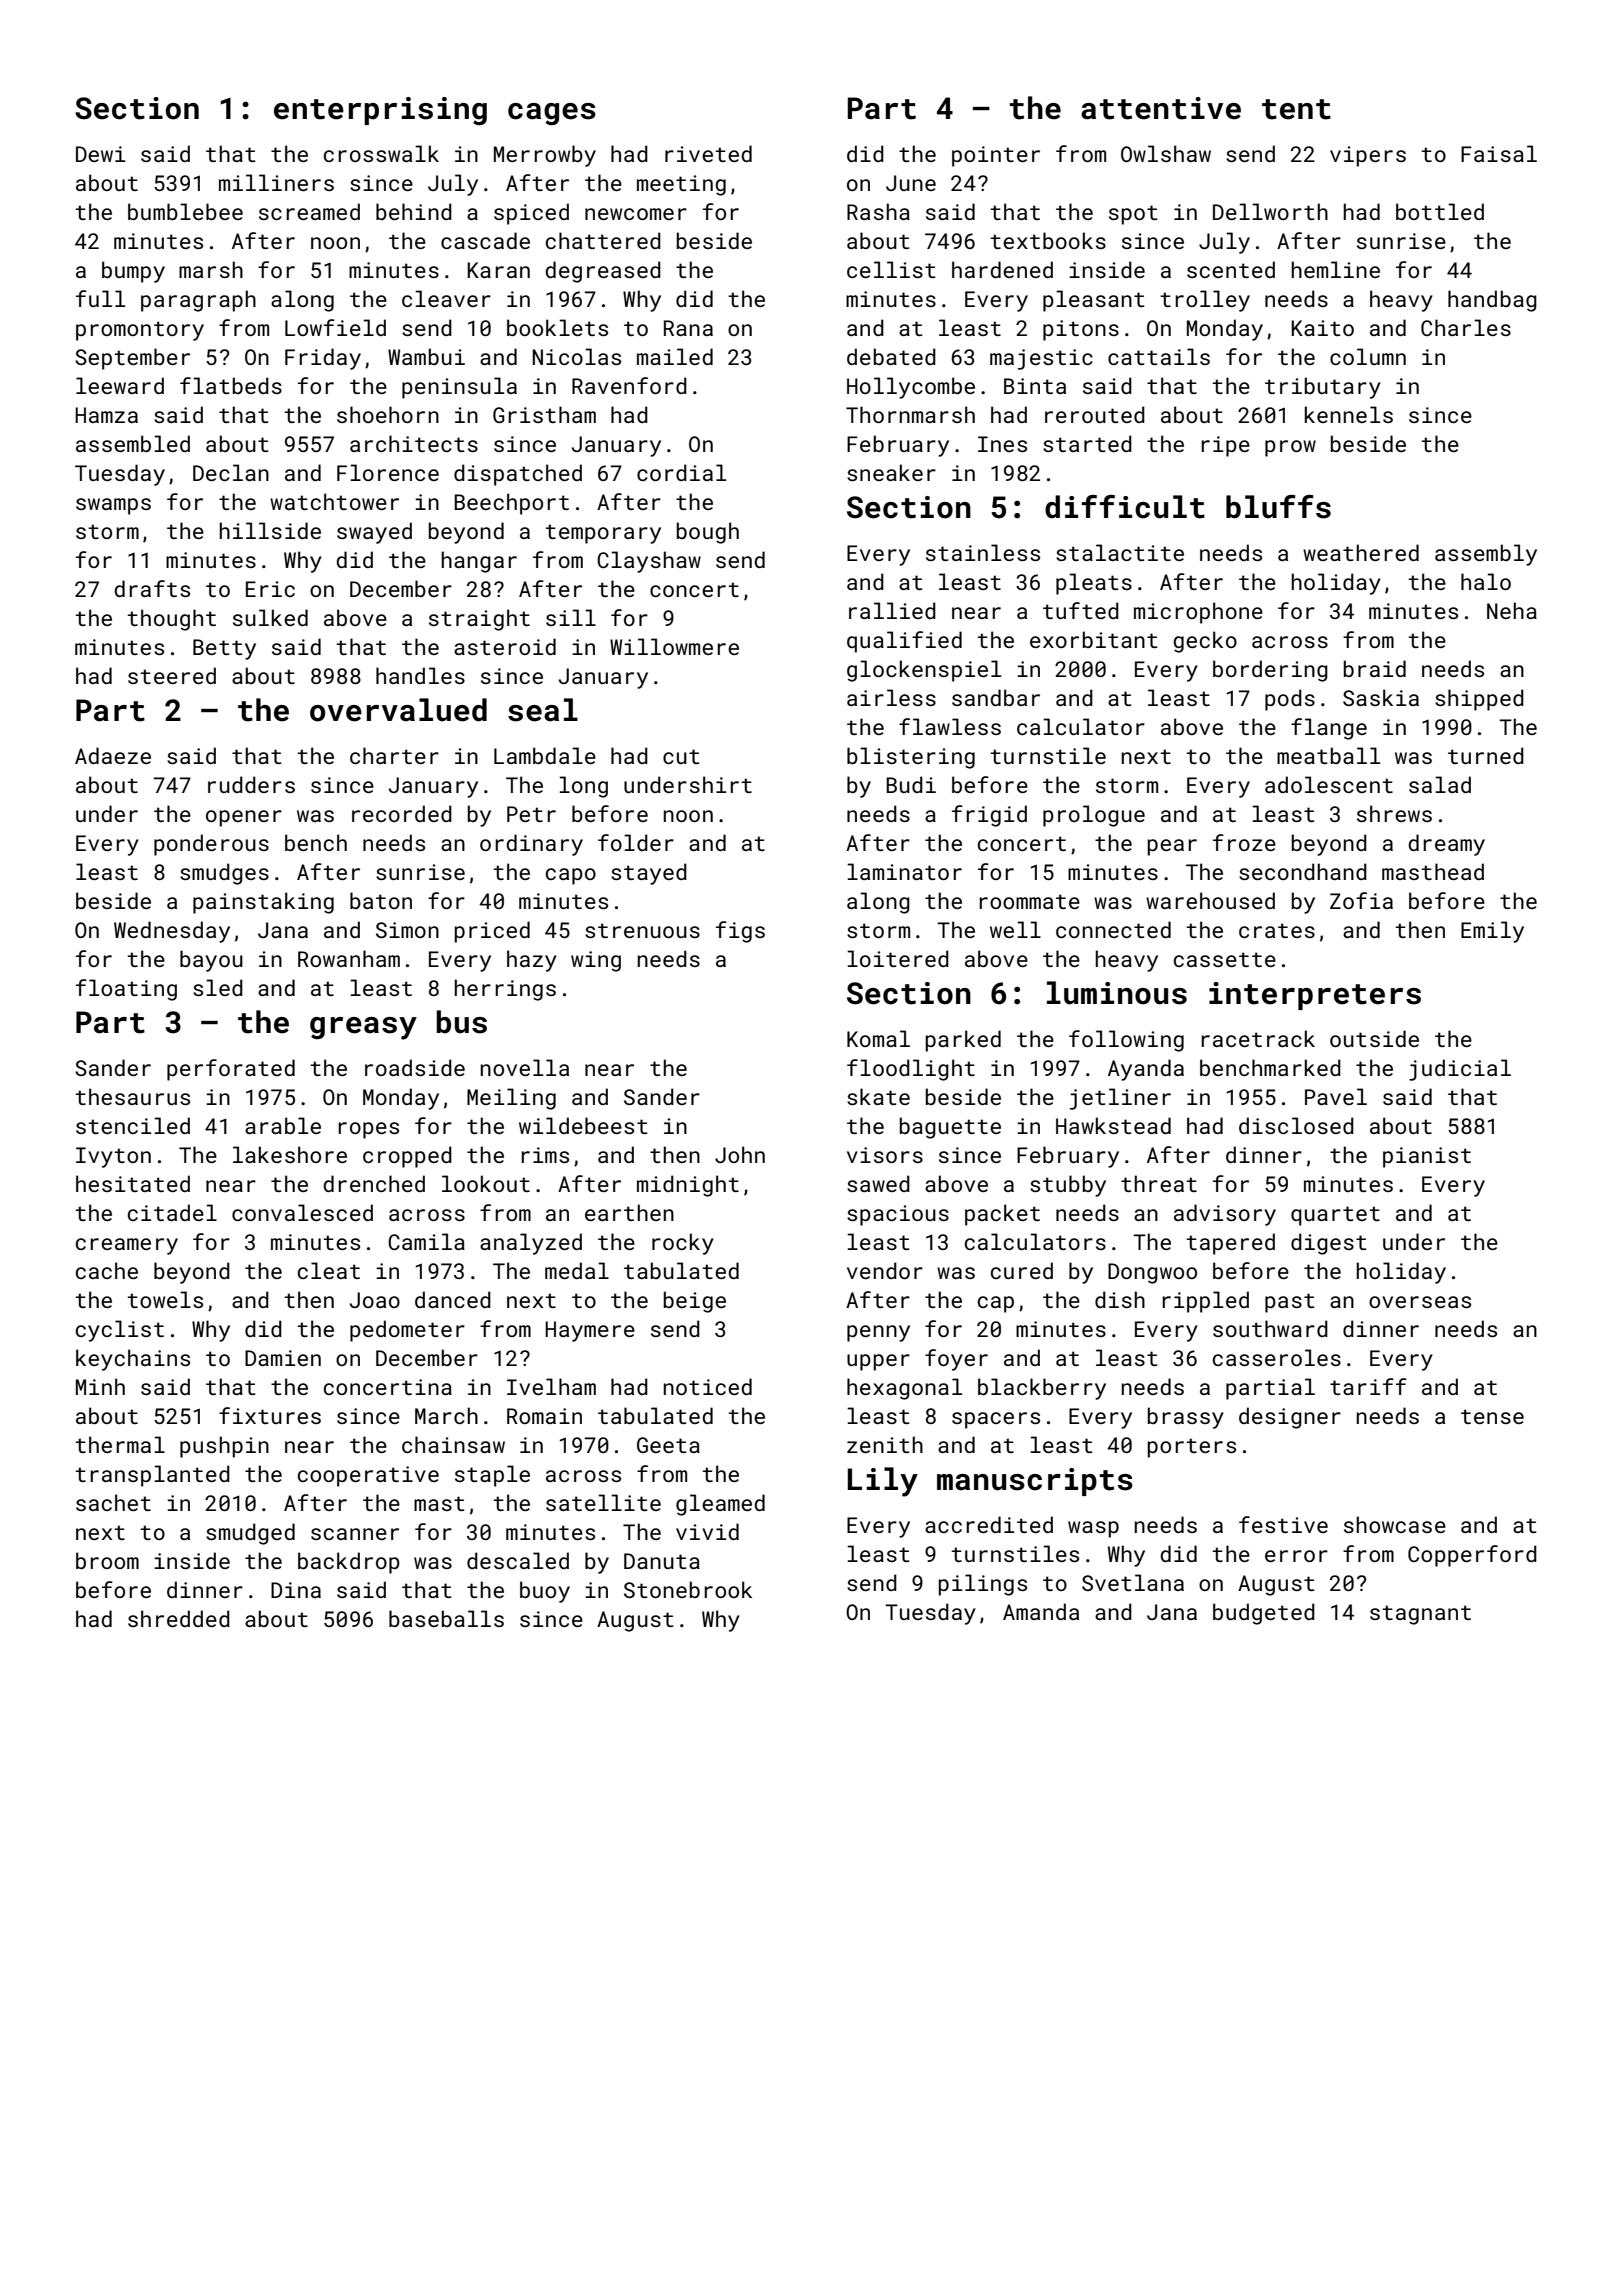  What do you see at coordinates (1486, 555) in the page?
I see `assembly` at bounding box center [1486, 555].
